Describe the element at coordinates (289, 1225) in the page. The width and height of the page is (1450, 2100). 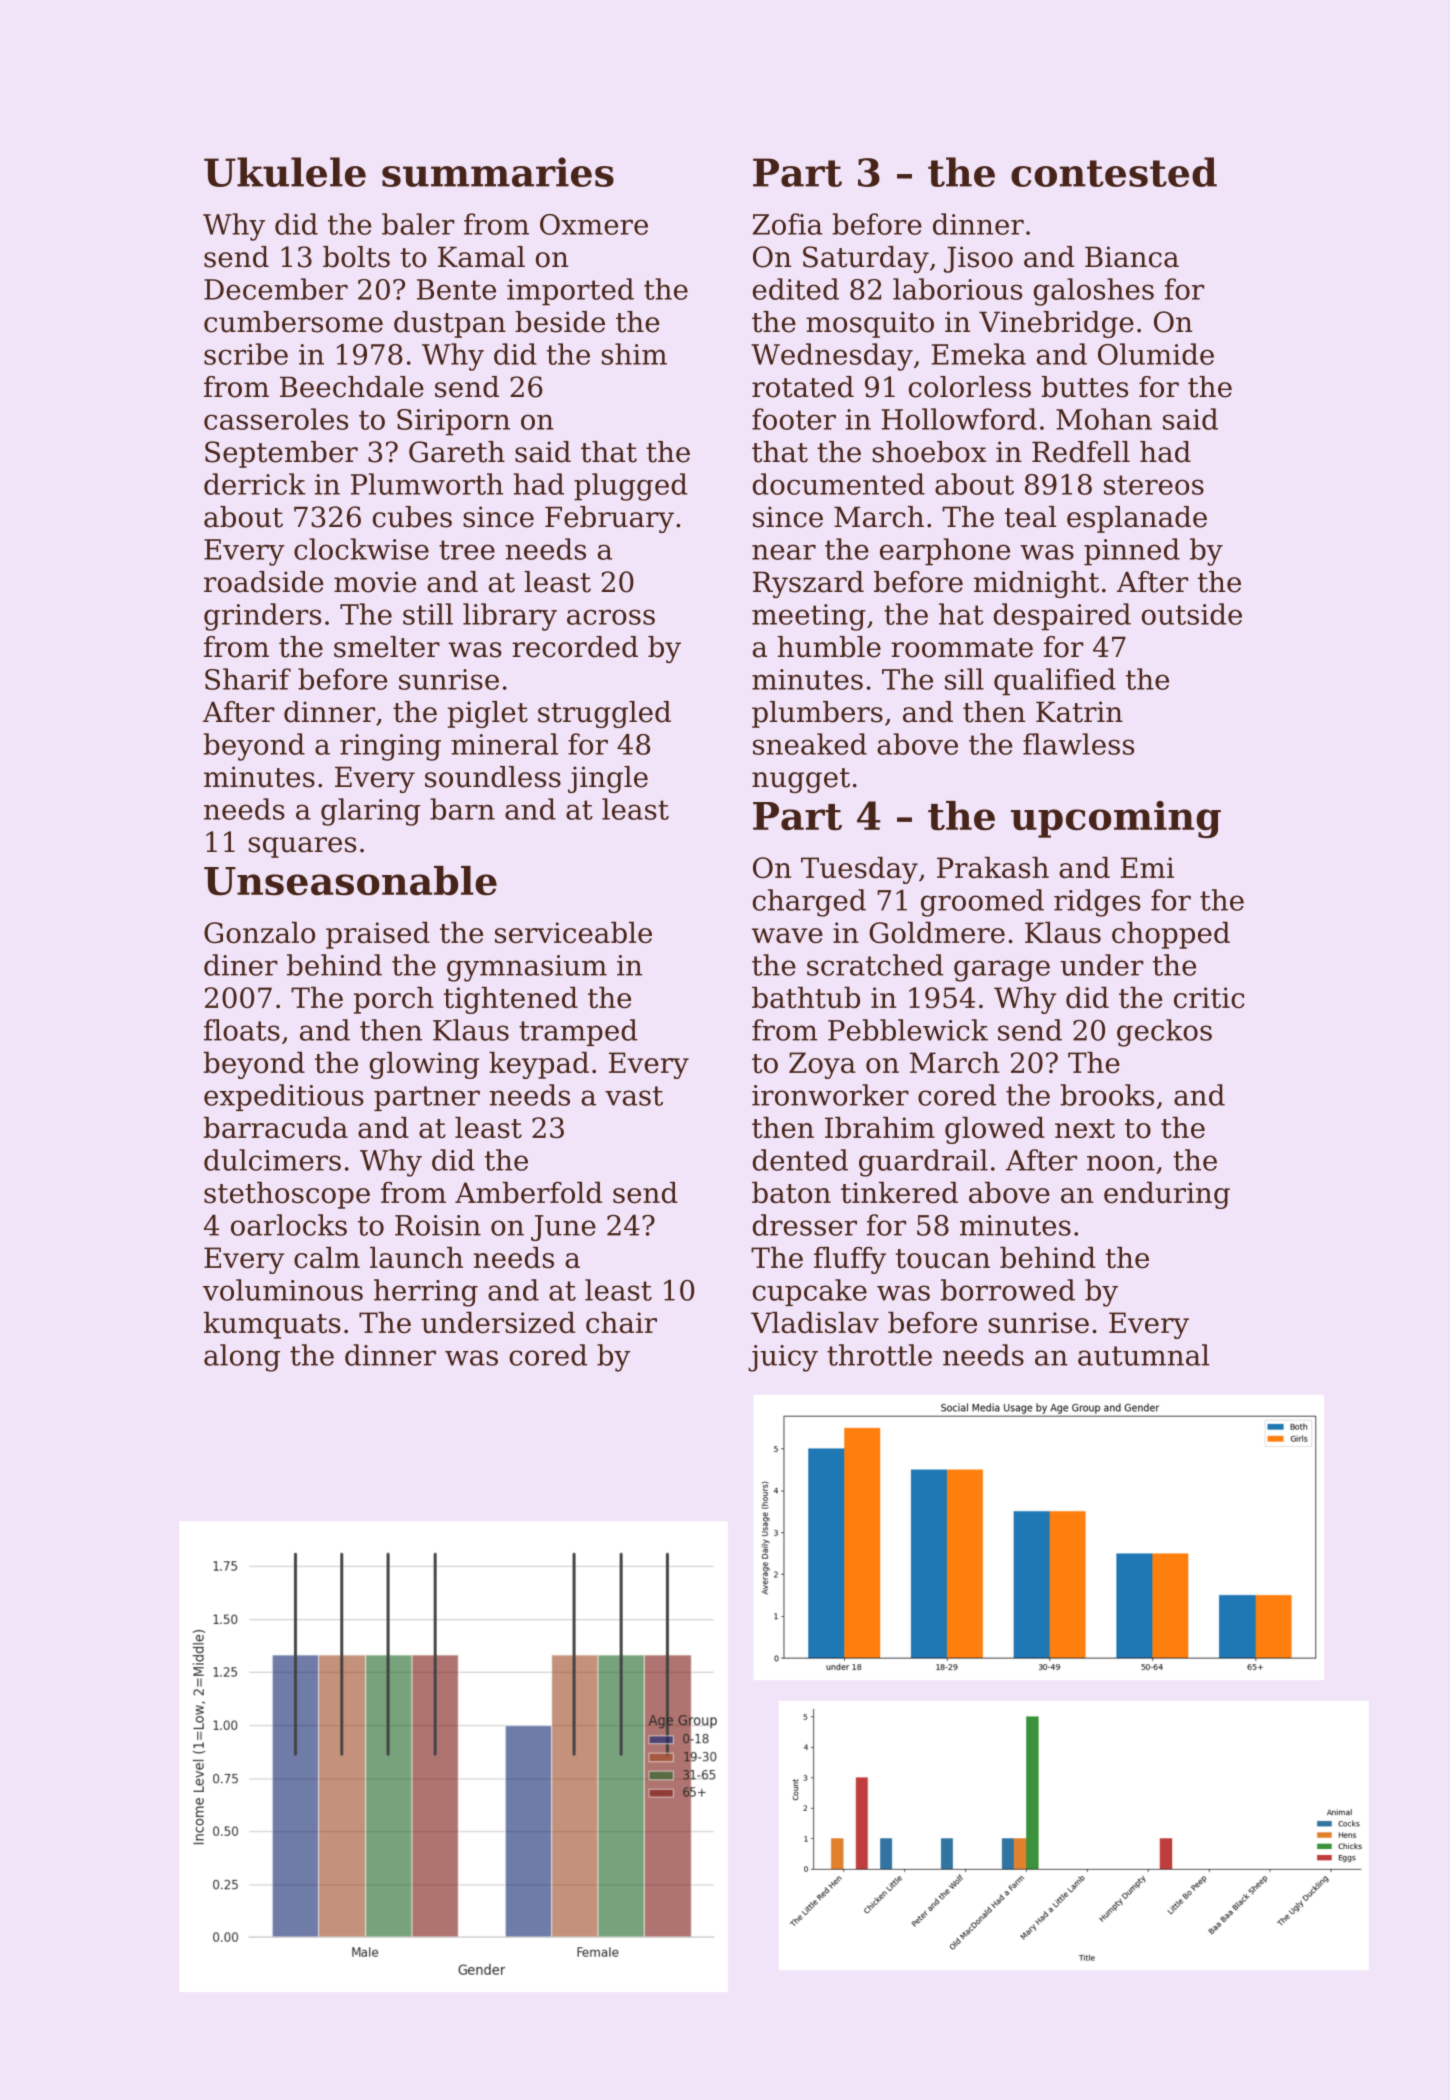
I see `oarlocks` at that location.
